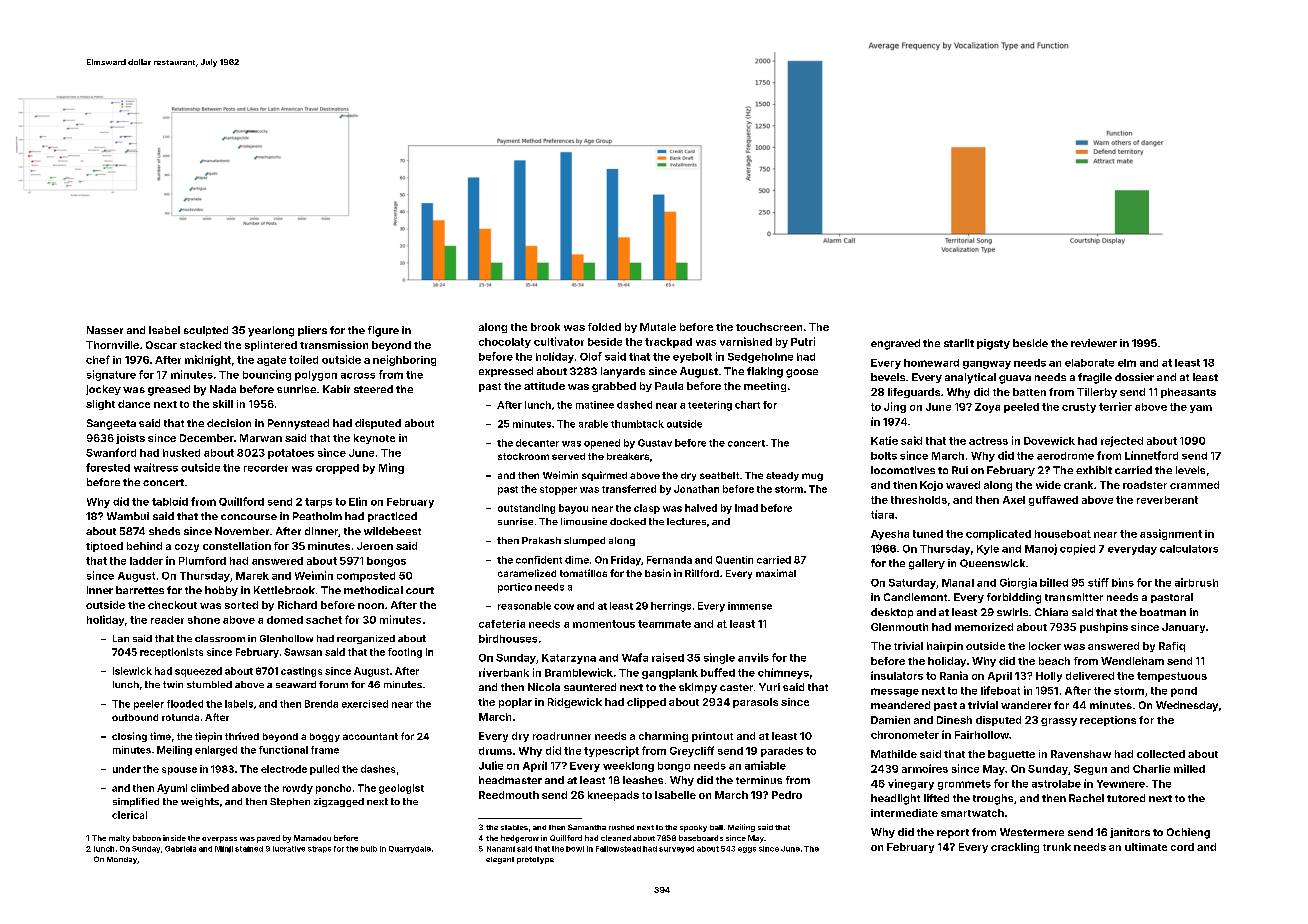 This page has width=1308, height=924. I want to click on tabloid, so click(170, 501).
